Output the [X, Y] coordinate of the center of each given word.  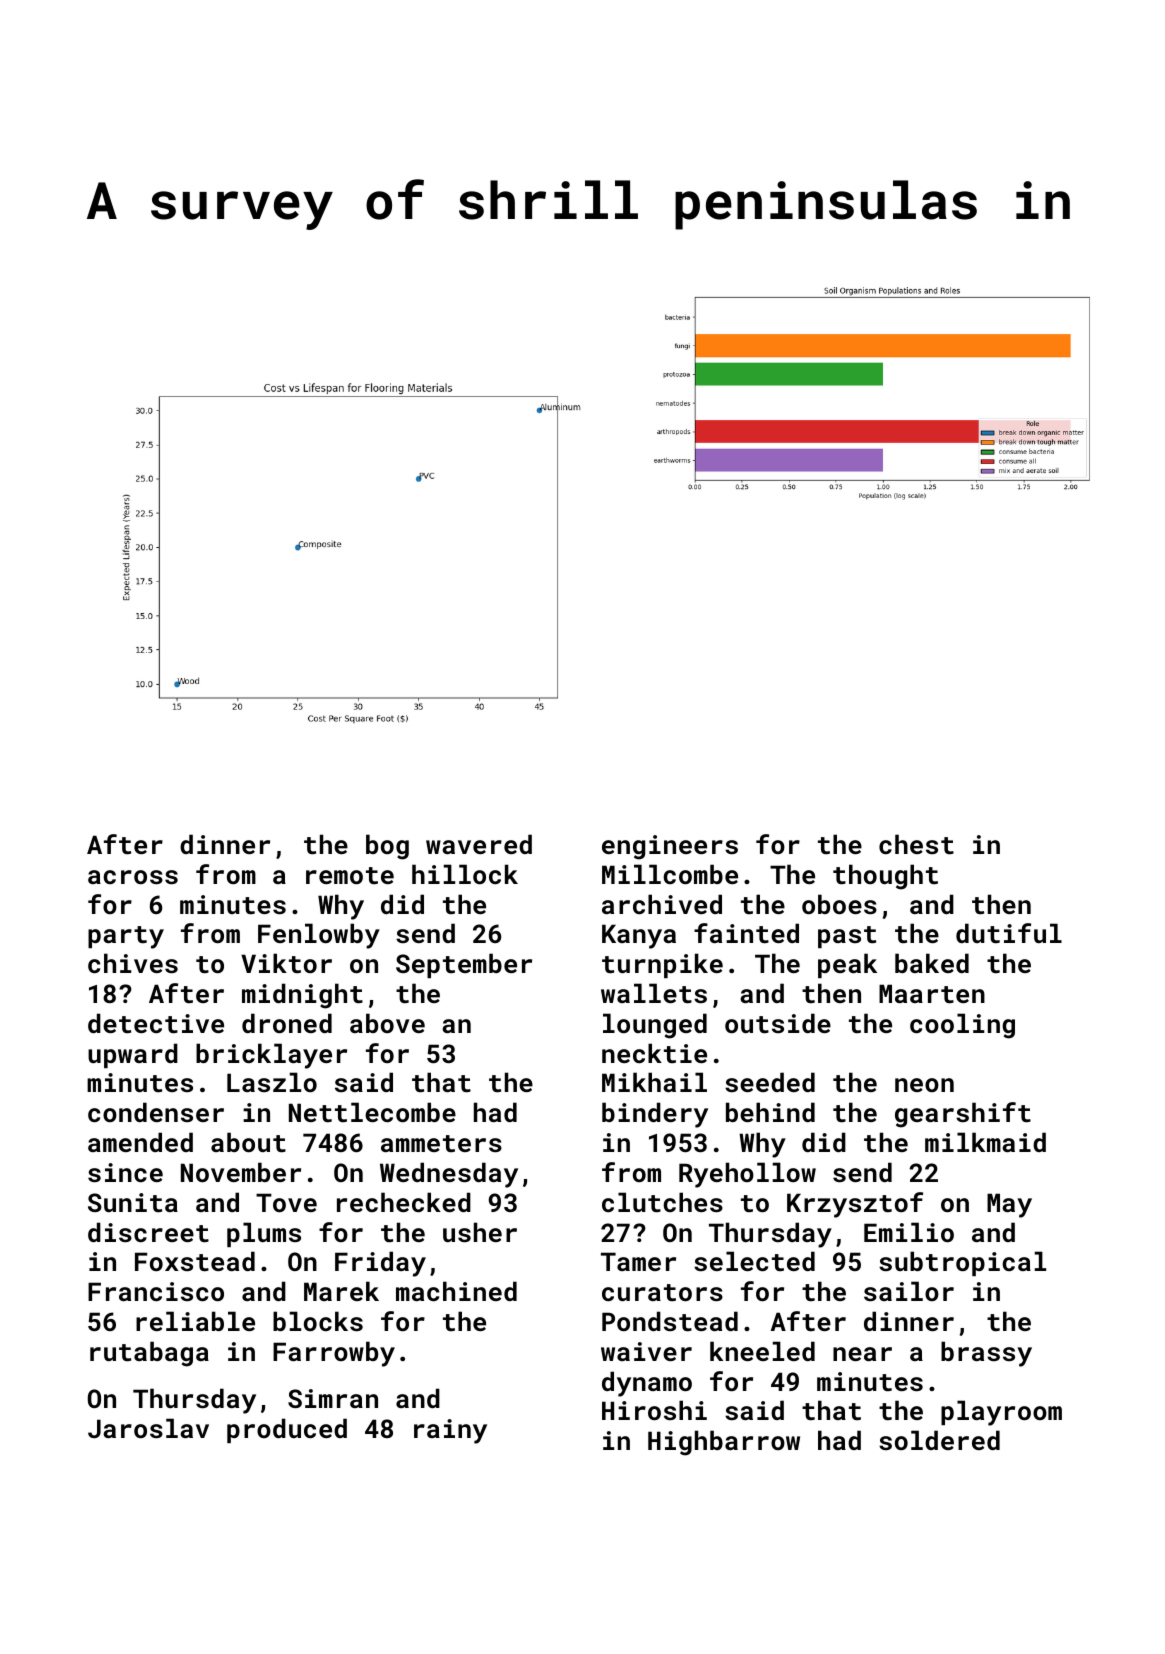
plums [264, 1234]
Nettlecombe [372, 1112]
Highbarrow [724, 1443]
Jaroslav [148, 1428]
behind [770, 1112]
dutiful [1009, 933]
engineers [670, 847]
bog [387, 847]
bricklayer [271, 1056]
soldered [939, 1440]
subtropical [962, 1263]
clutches [662, 1202]
